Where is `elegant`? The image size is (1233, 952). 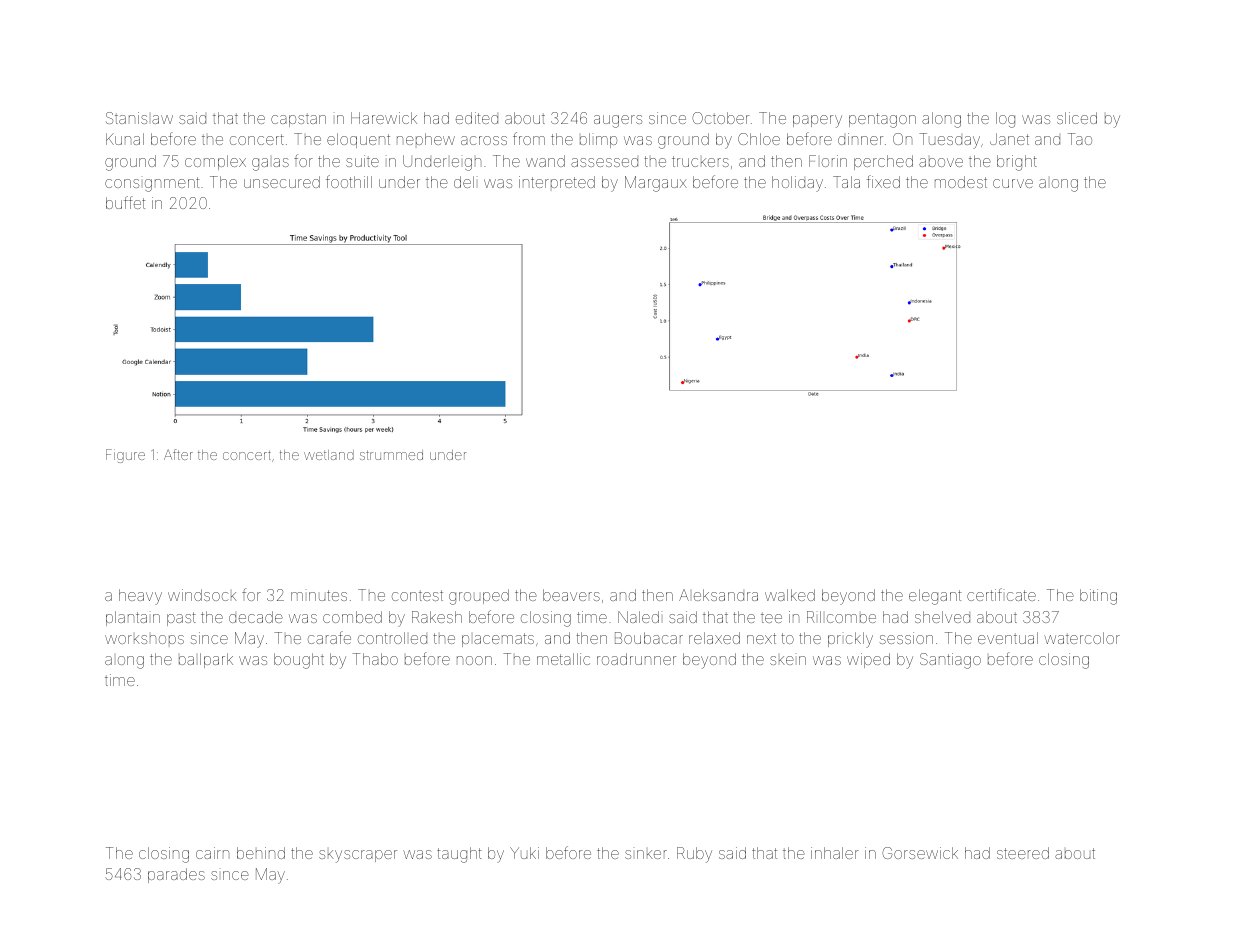
elegant is located at coordinates (935, 597).
